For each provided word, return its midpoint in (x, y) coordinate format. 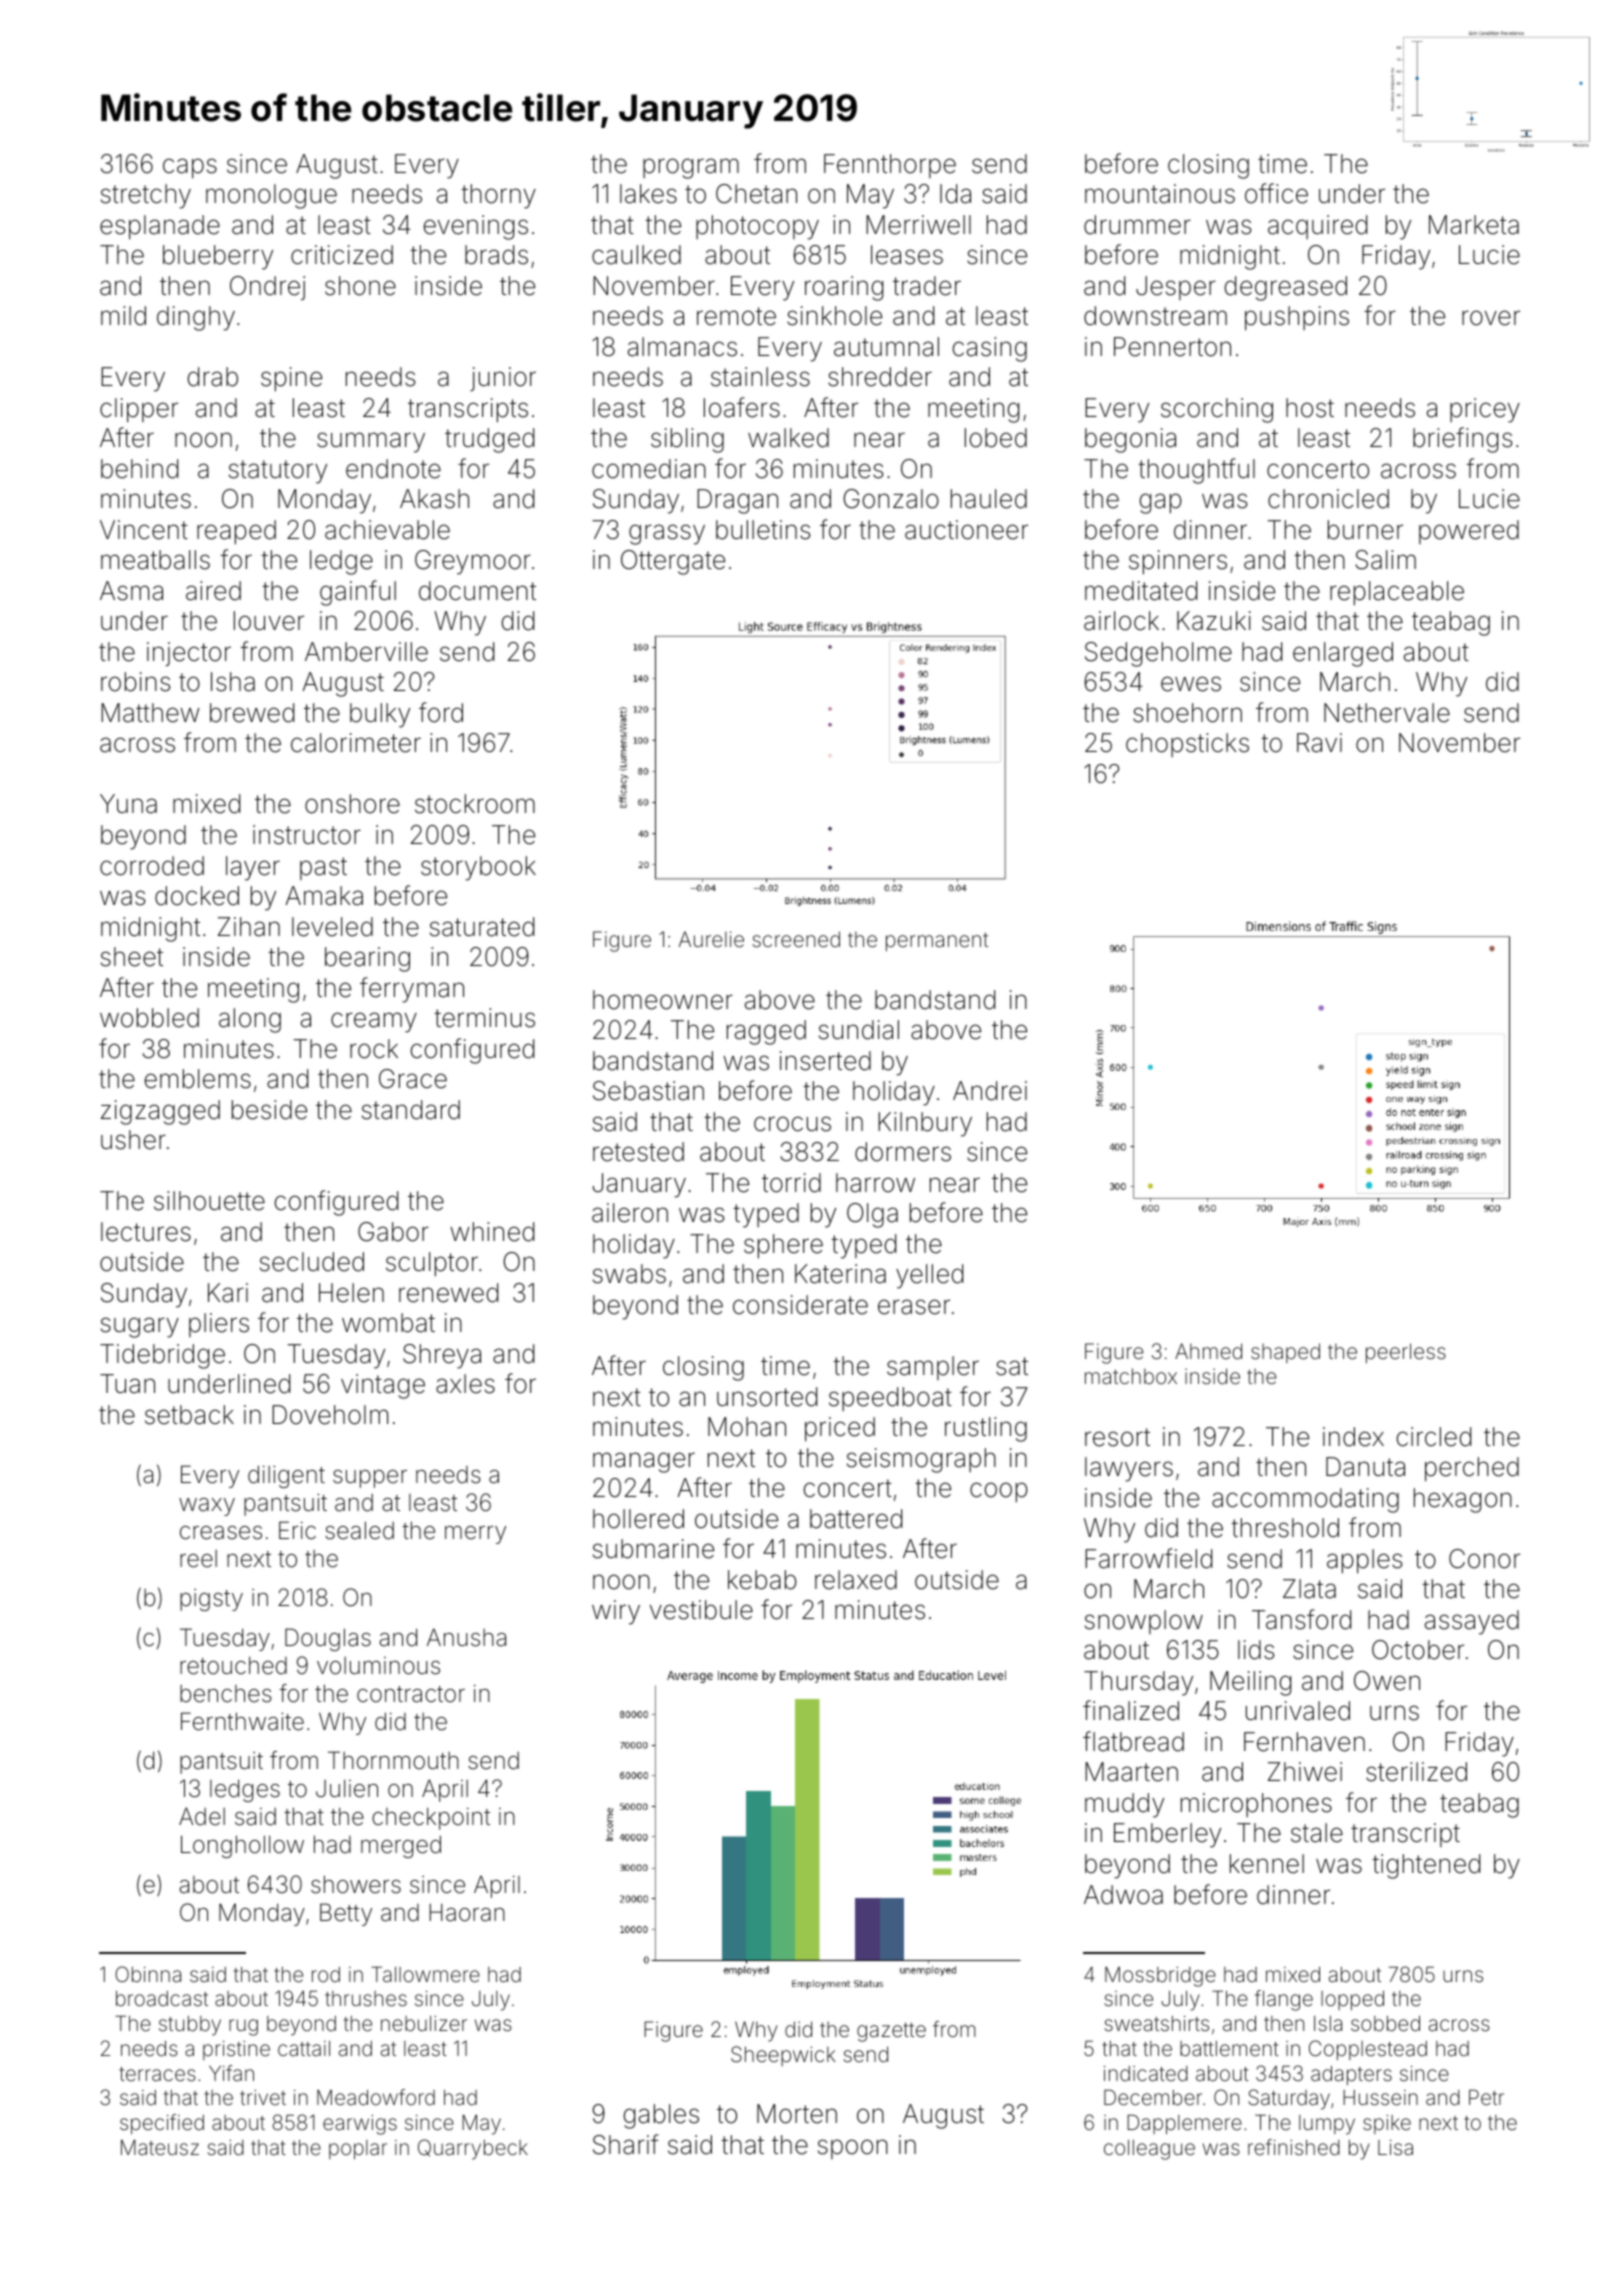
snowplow (1144, 1622)
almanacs (682, 347)
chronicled (1328, 499)
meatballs (155, 560)
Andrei (990, 1091)
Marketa (1474, 225)
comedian (649, 469)
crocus (792, 1124)
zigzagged (160, 1112)
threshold (1285, 1528)
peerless (1406, 1353)
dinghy (196, 318)
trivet (263, 2097)
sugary (140, 1327)
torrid (791, 1183)
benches (226, 1694)
